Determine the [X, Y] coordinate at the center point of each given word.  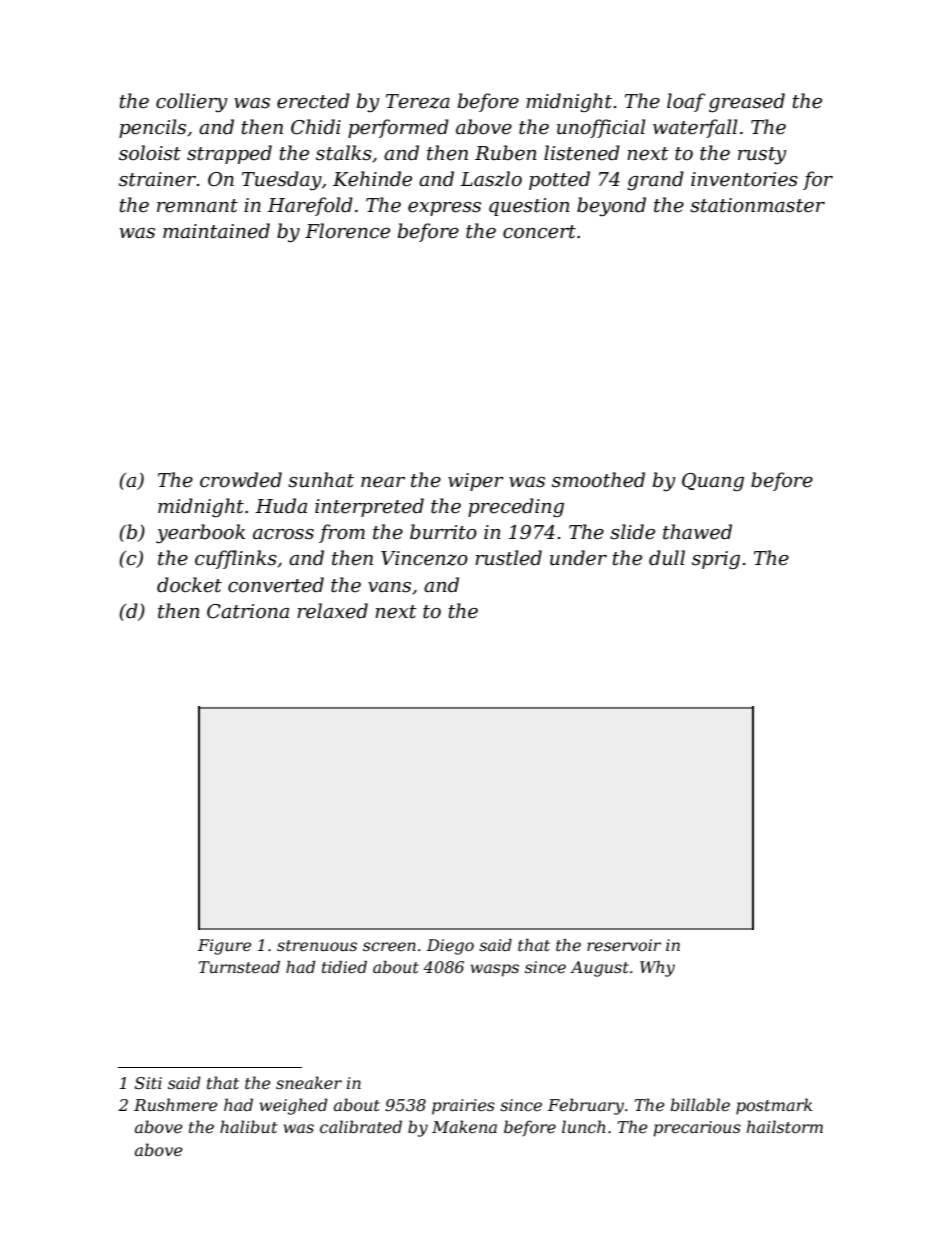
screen [389, 946]
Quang [713, 482]
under [578, 558]
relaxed [332, 611]
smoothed [598, 480]
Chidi [316, 127]
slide [632, 532]
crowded [241, 480]
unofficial [601, 128]
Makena [464, 1126]
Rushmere [176, 1104]
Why [657, 969]
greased [747, 102]
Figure [224, 947]
